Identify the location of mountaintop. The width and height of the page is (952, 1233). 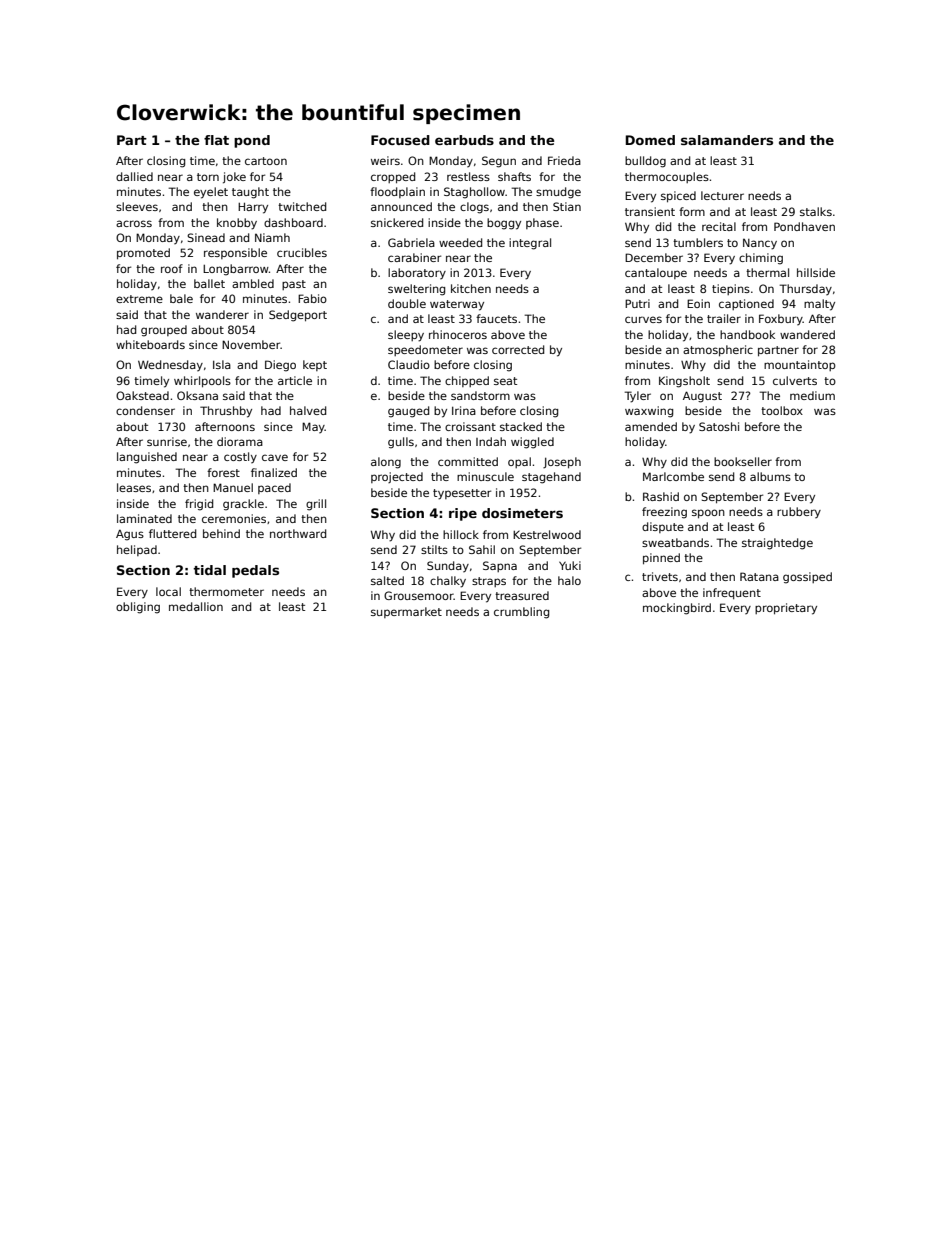
(800, 365).
